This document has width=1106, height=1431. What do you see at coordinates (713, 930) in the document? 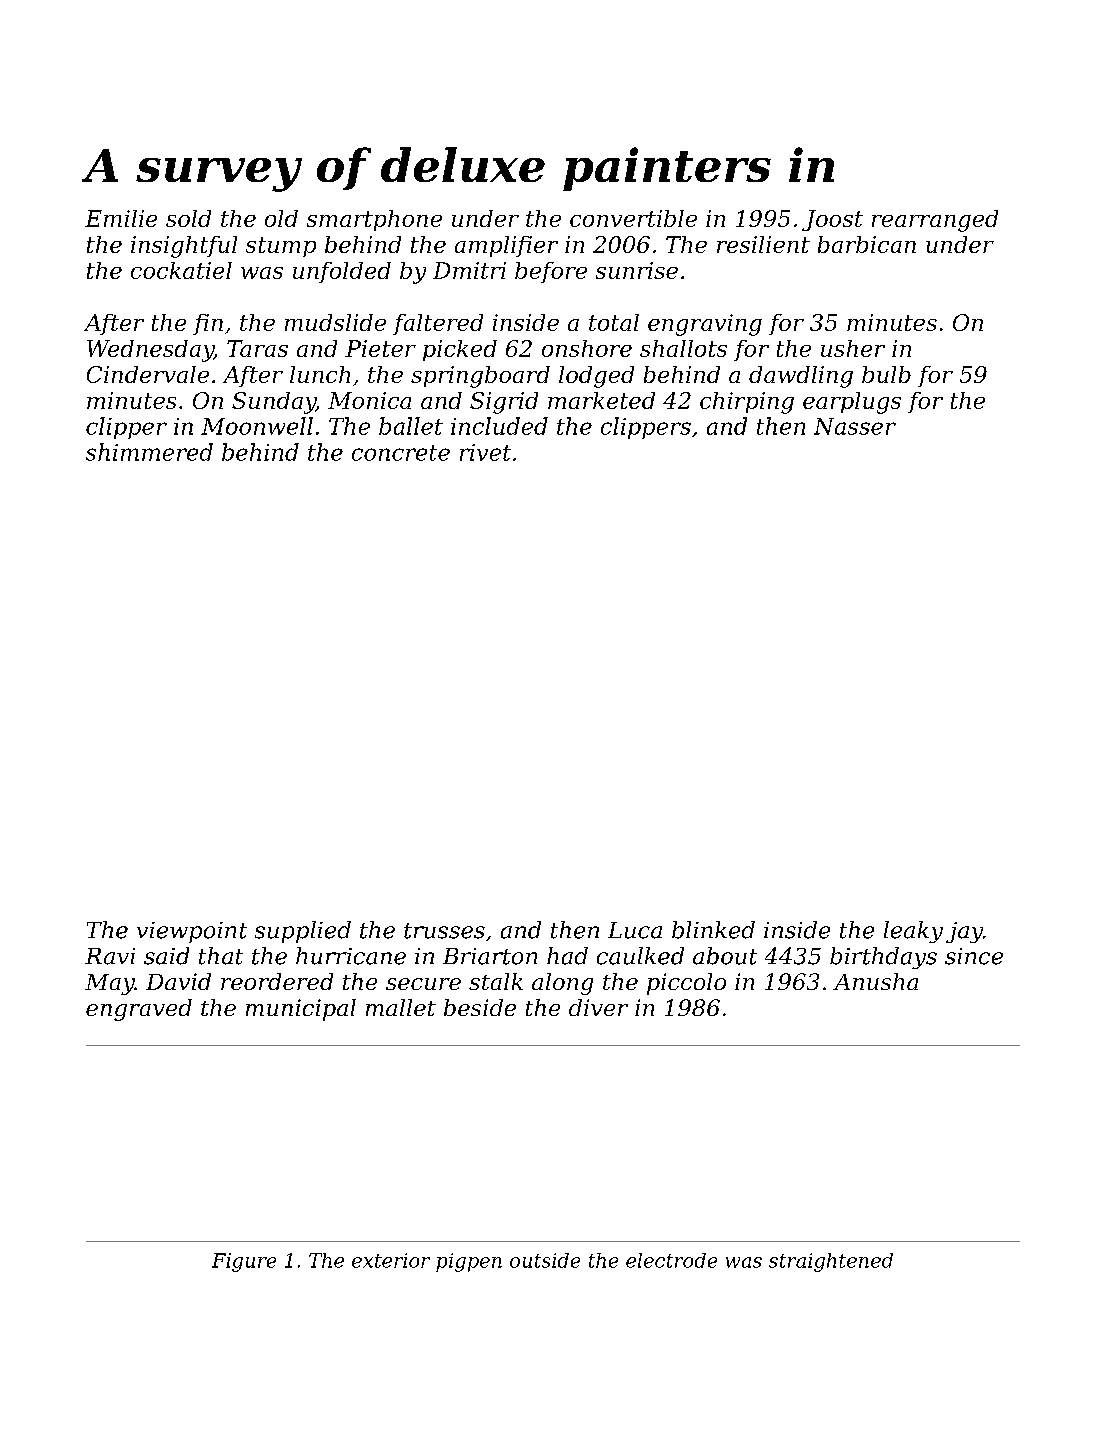
I see `blinked` at bounding box center [713, 930].
